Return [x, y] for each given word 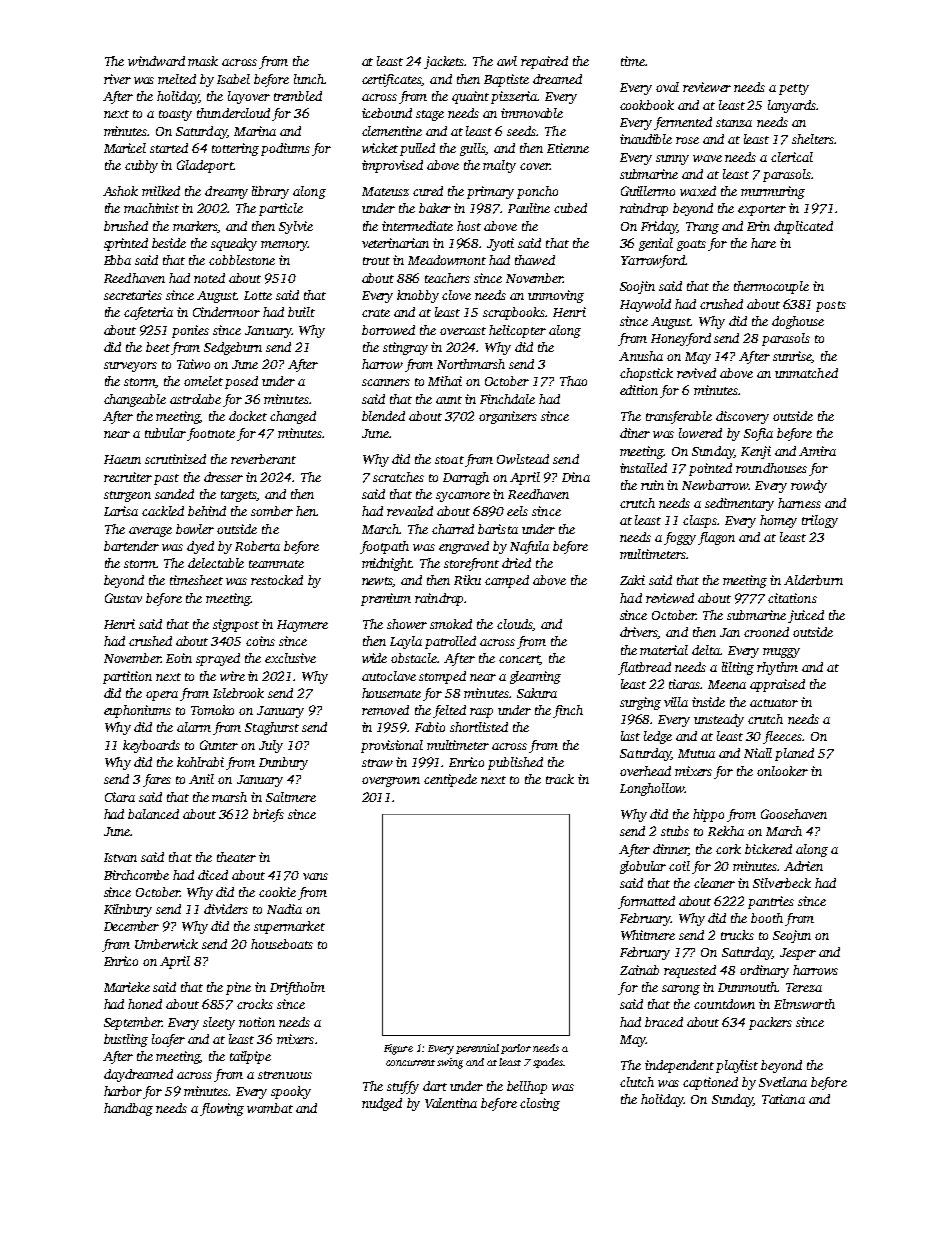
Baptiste [506, 80]
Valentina [451, 1103]
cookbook [647, 105]
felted [449, 711]
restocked [277, 580]
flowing [222, 1109]
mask [203, 61]
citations [792, 598]
